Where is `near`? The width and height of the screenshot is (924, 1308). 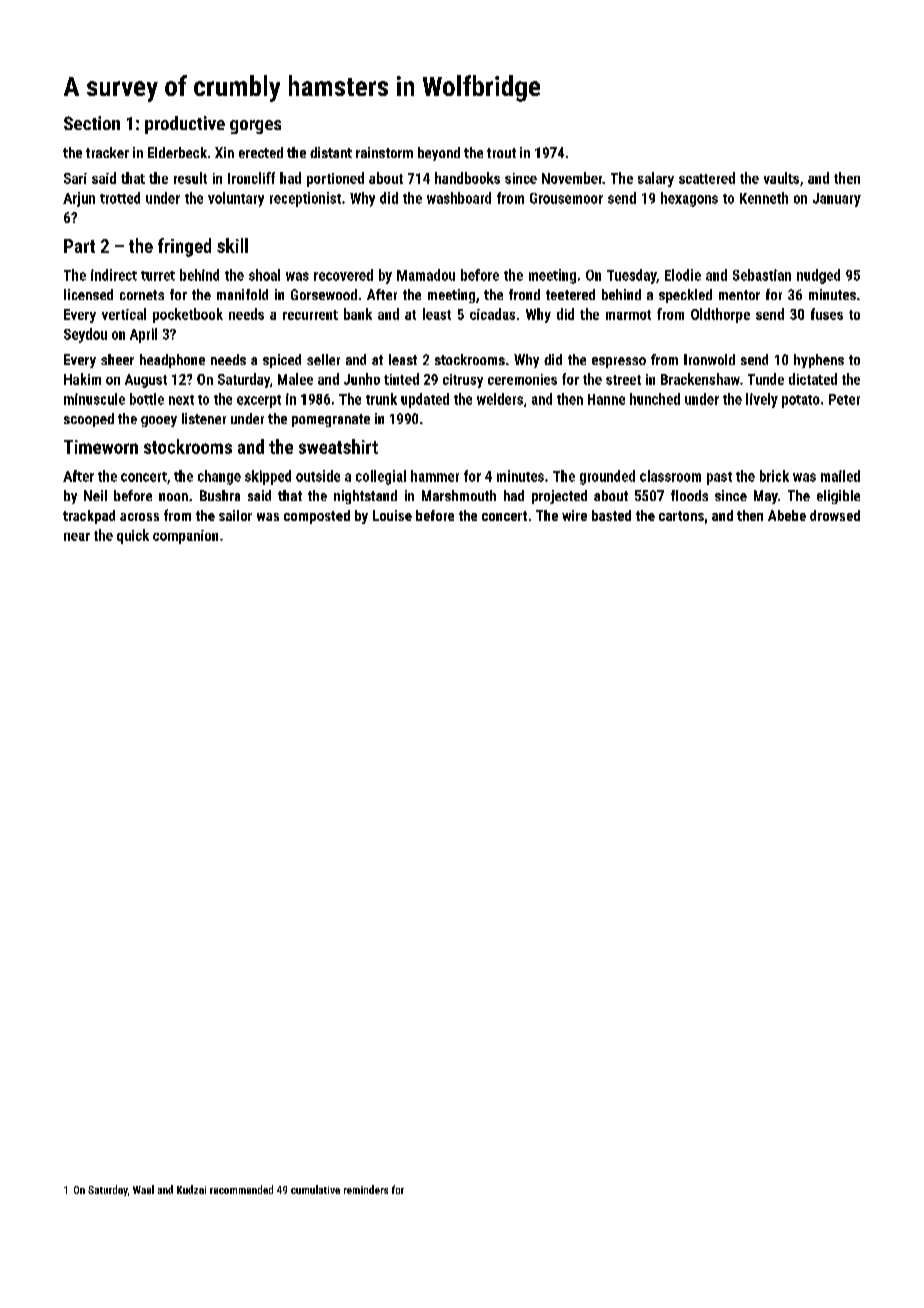 near is located at coordinates (77, 537).
